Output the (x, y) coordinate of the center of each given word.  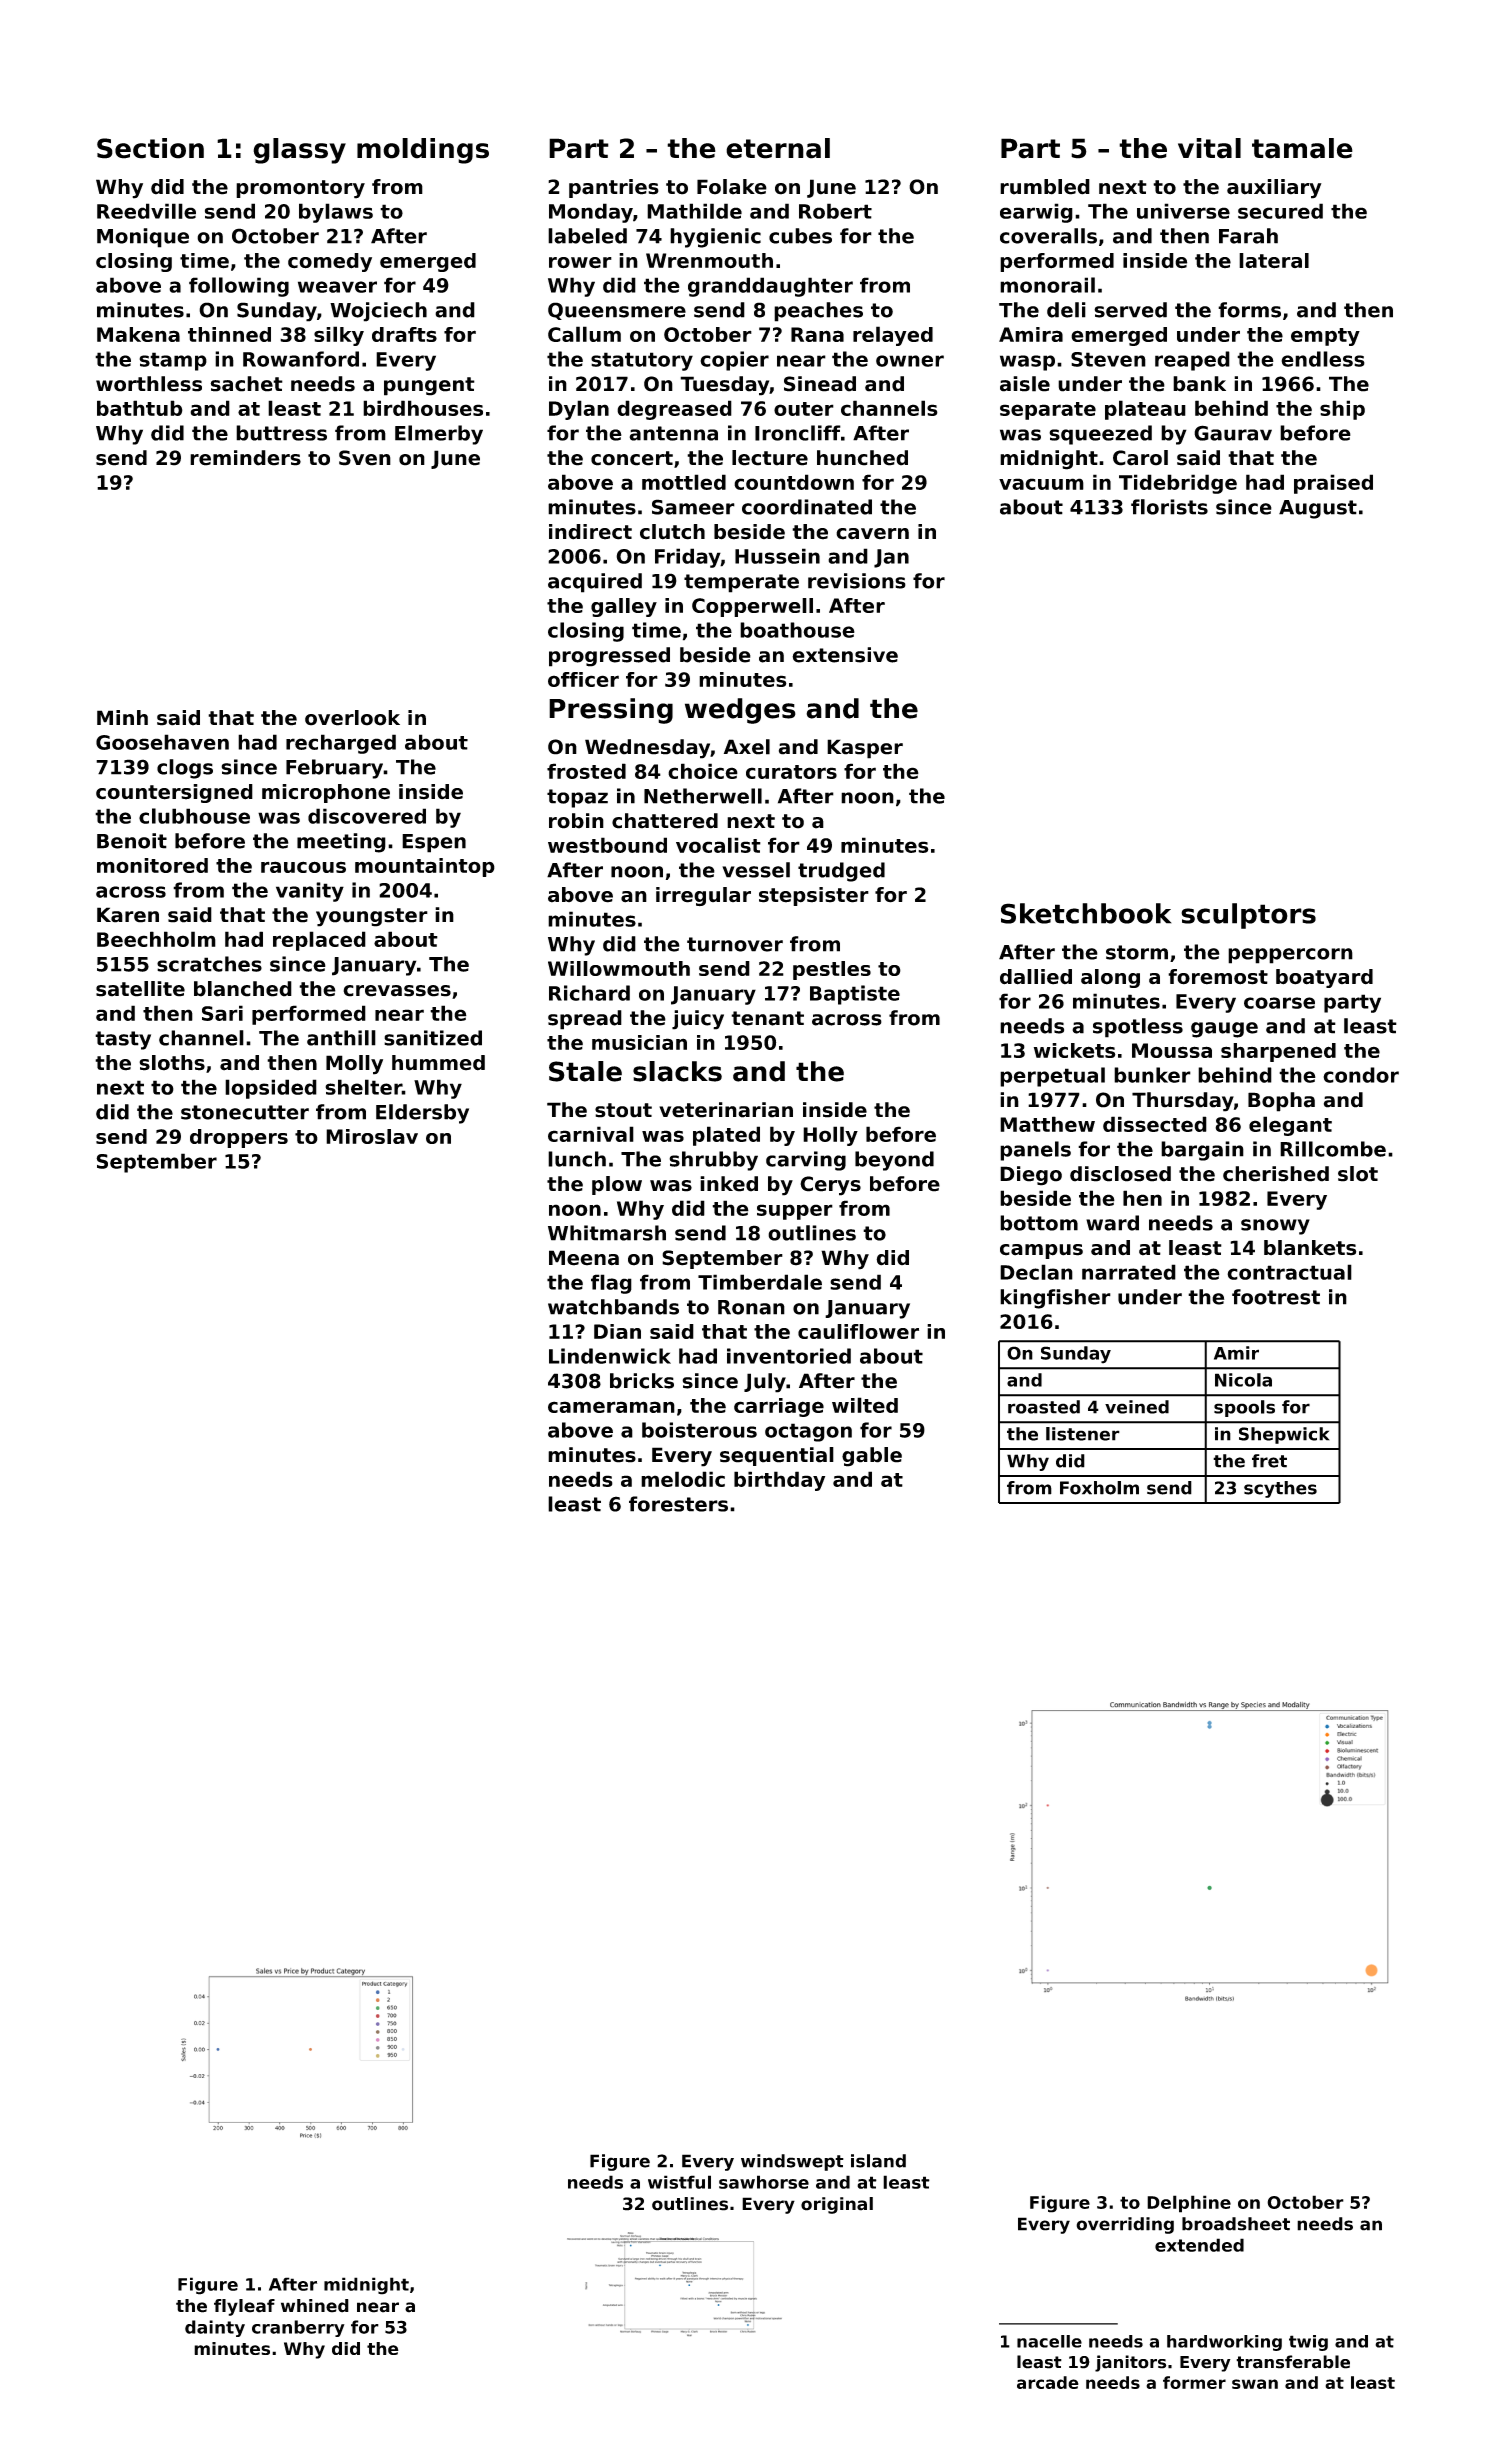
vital (1209, 148)
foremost (1218, 977)
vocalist (718, 845)
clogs (185, 769)
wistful (679, 2182)
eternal (778, 148)
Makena (138, 334)
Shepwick (1284, 1435)
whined (315, 2306)
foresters (678, 1504)
